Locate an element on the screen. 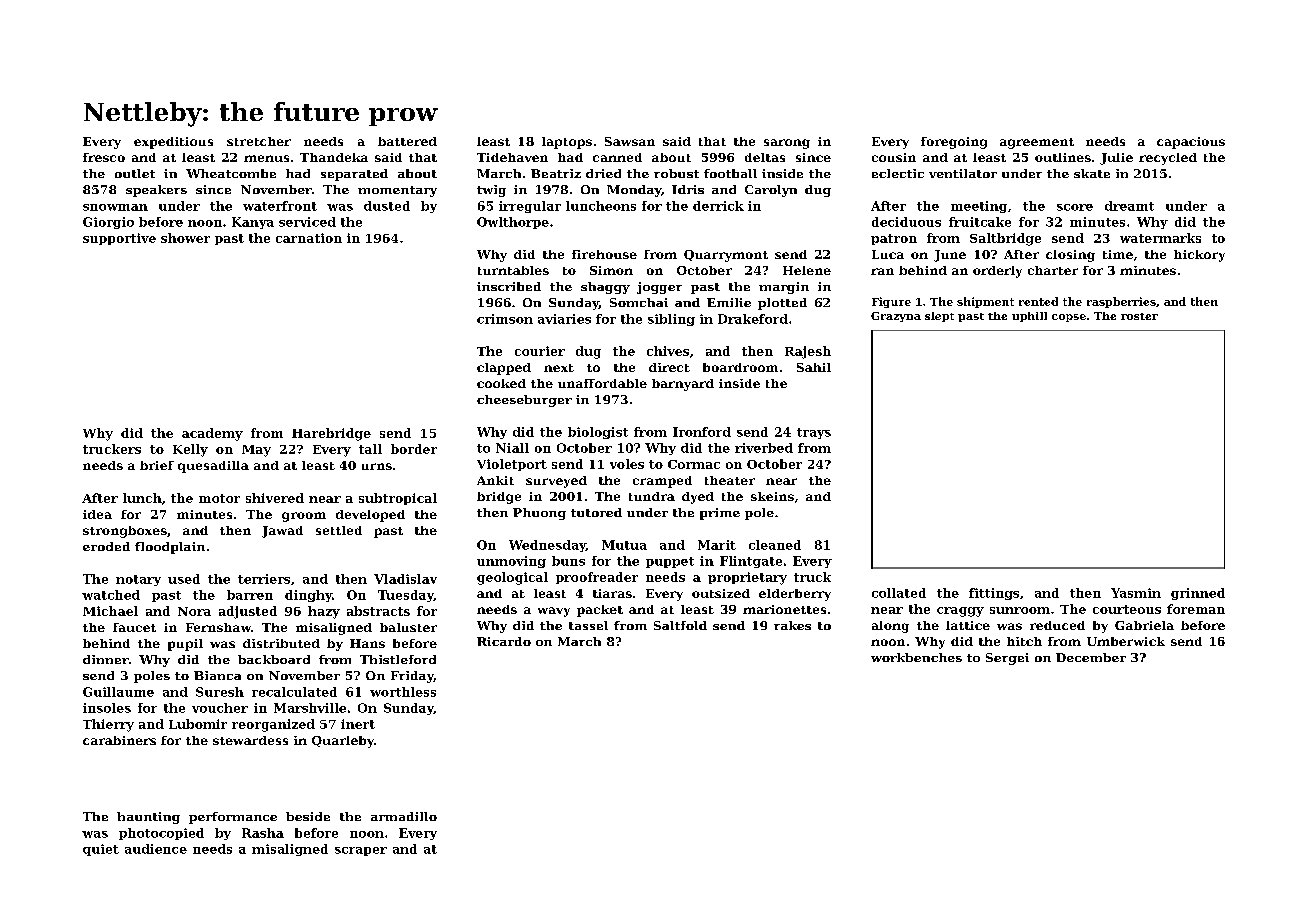 The height and width of the screenshot is (924, 1308). slept is located at coordinates (939, 317).
